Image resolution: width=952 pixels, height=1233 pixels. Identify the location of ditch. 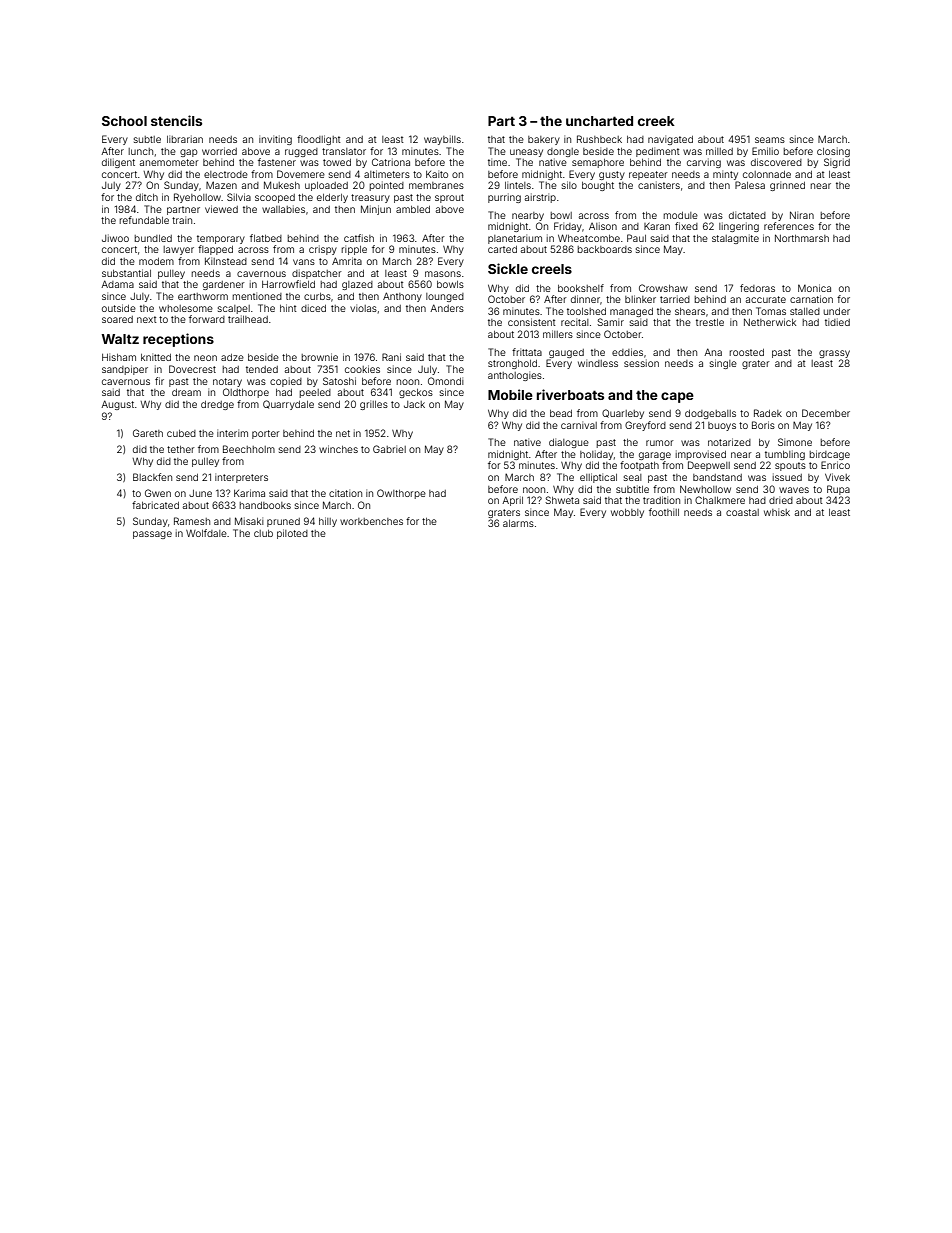
(147, 197).
